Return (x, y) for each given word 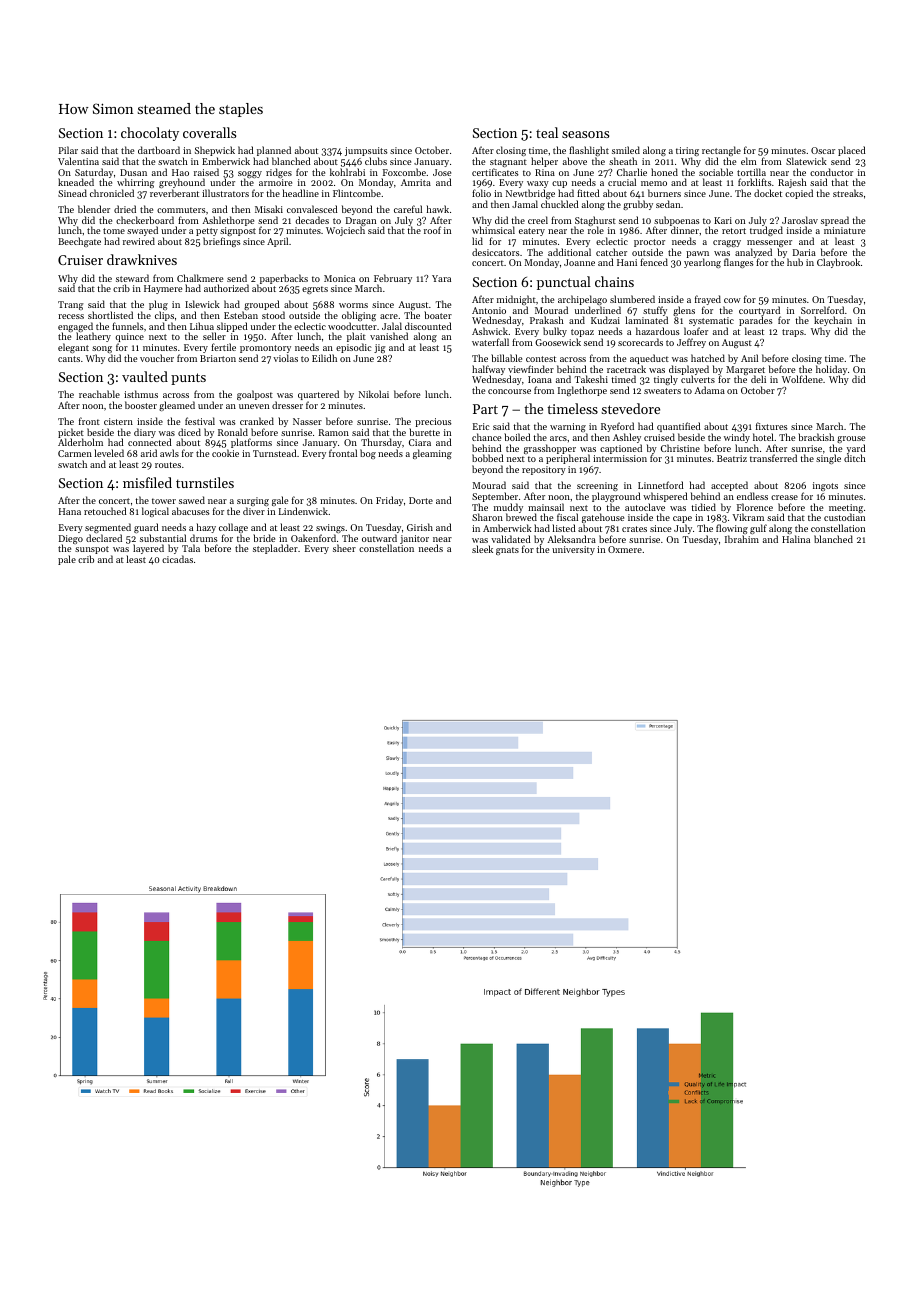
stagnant (508, 163)
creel (538, 220)
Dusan (133, 172)
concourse (509, 391)
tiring (687, 152)
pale (67, 560)
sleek (482, 549)
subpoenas (677, 221)
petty (207, 233)
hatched (708, 358)
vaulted (145, 376)
